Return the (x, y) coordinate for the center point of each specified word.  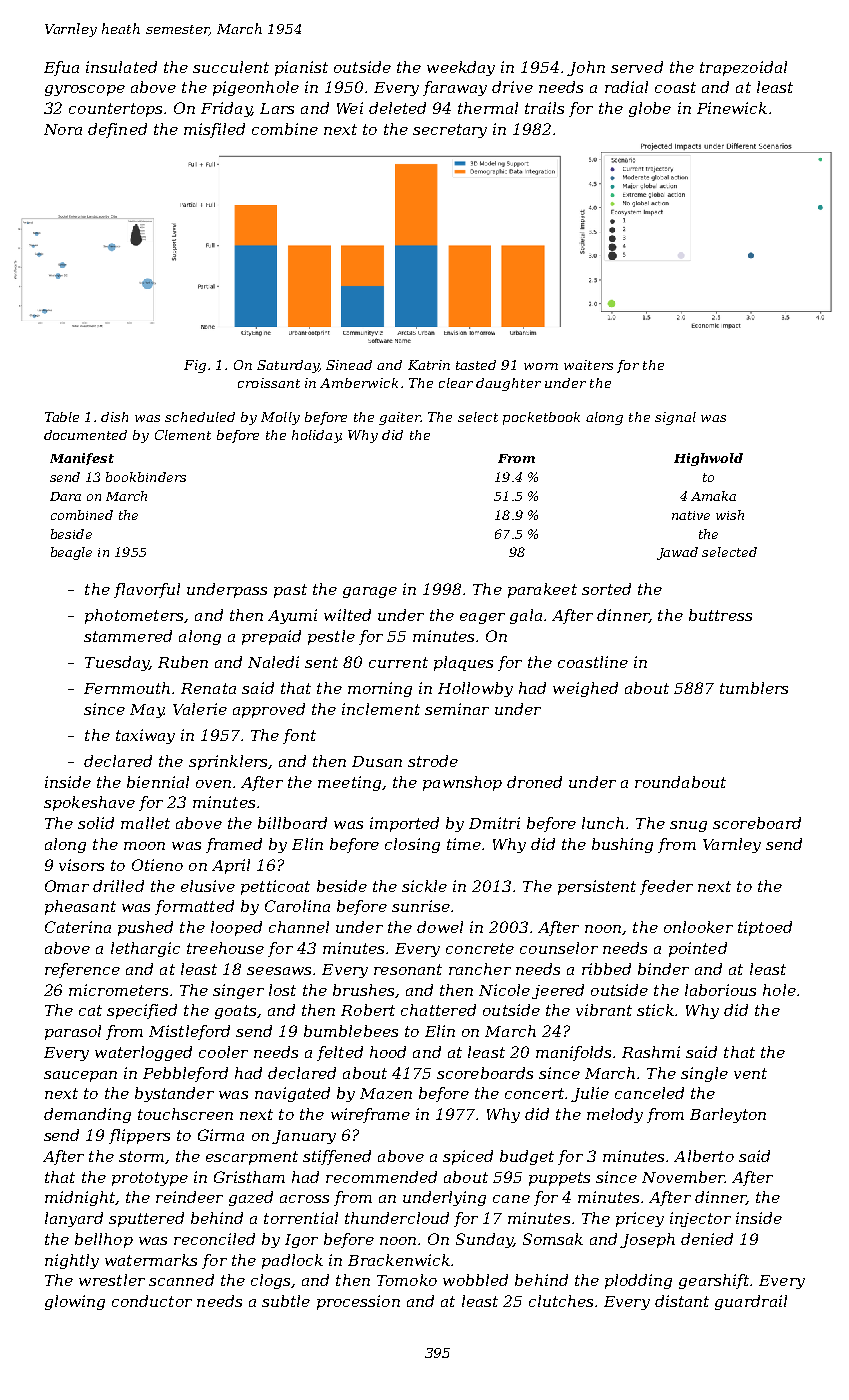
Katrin (429, 365)
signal (675, 418)
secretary (450, 131)
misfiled (214, 130)
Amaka (713, 496)
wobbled (475, 1280)
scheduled (200, 417)
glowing (75, 1302)
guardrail (751, 1302)
